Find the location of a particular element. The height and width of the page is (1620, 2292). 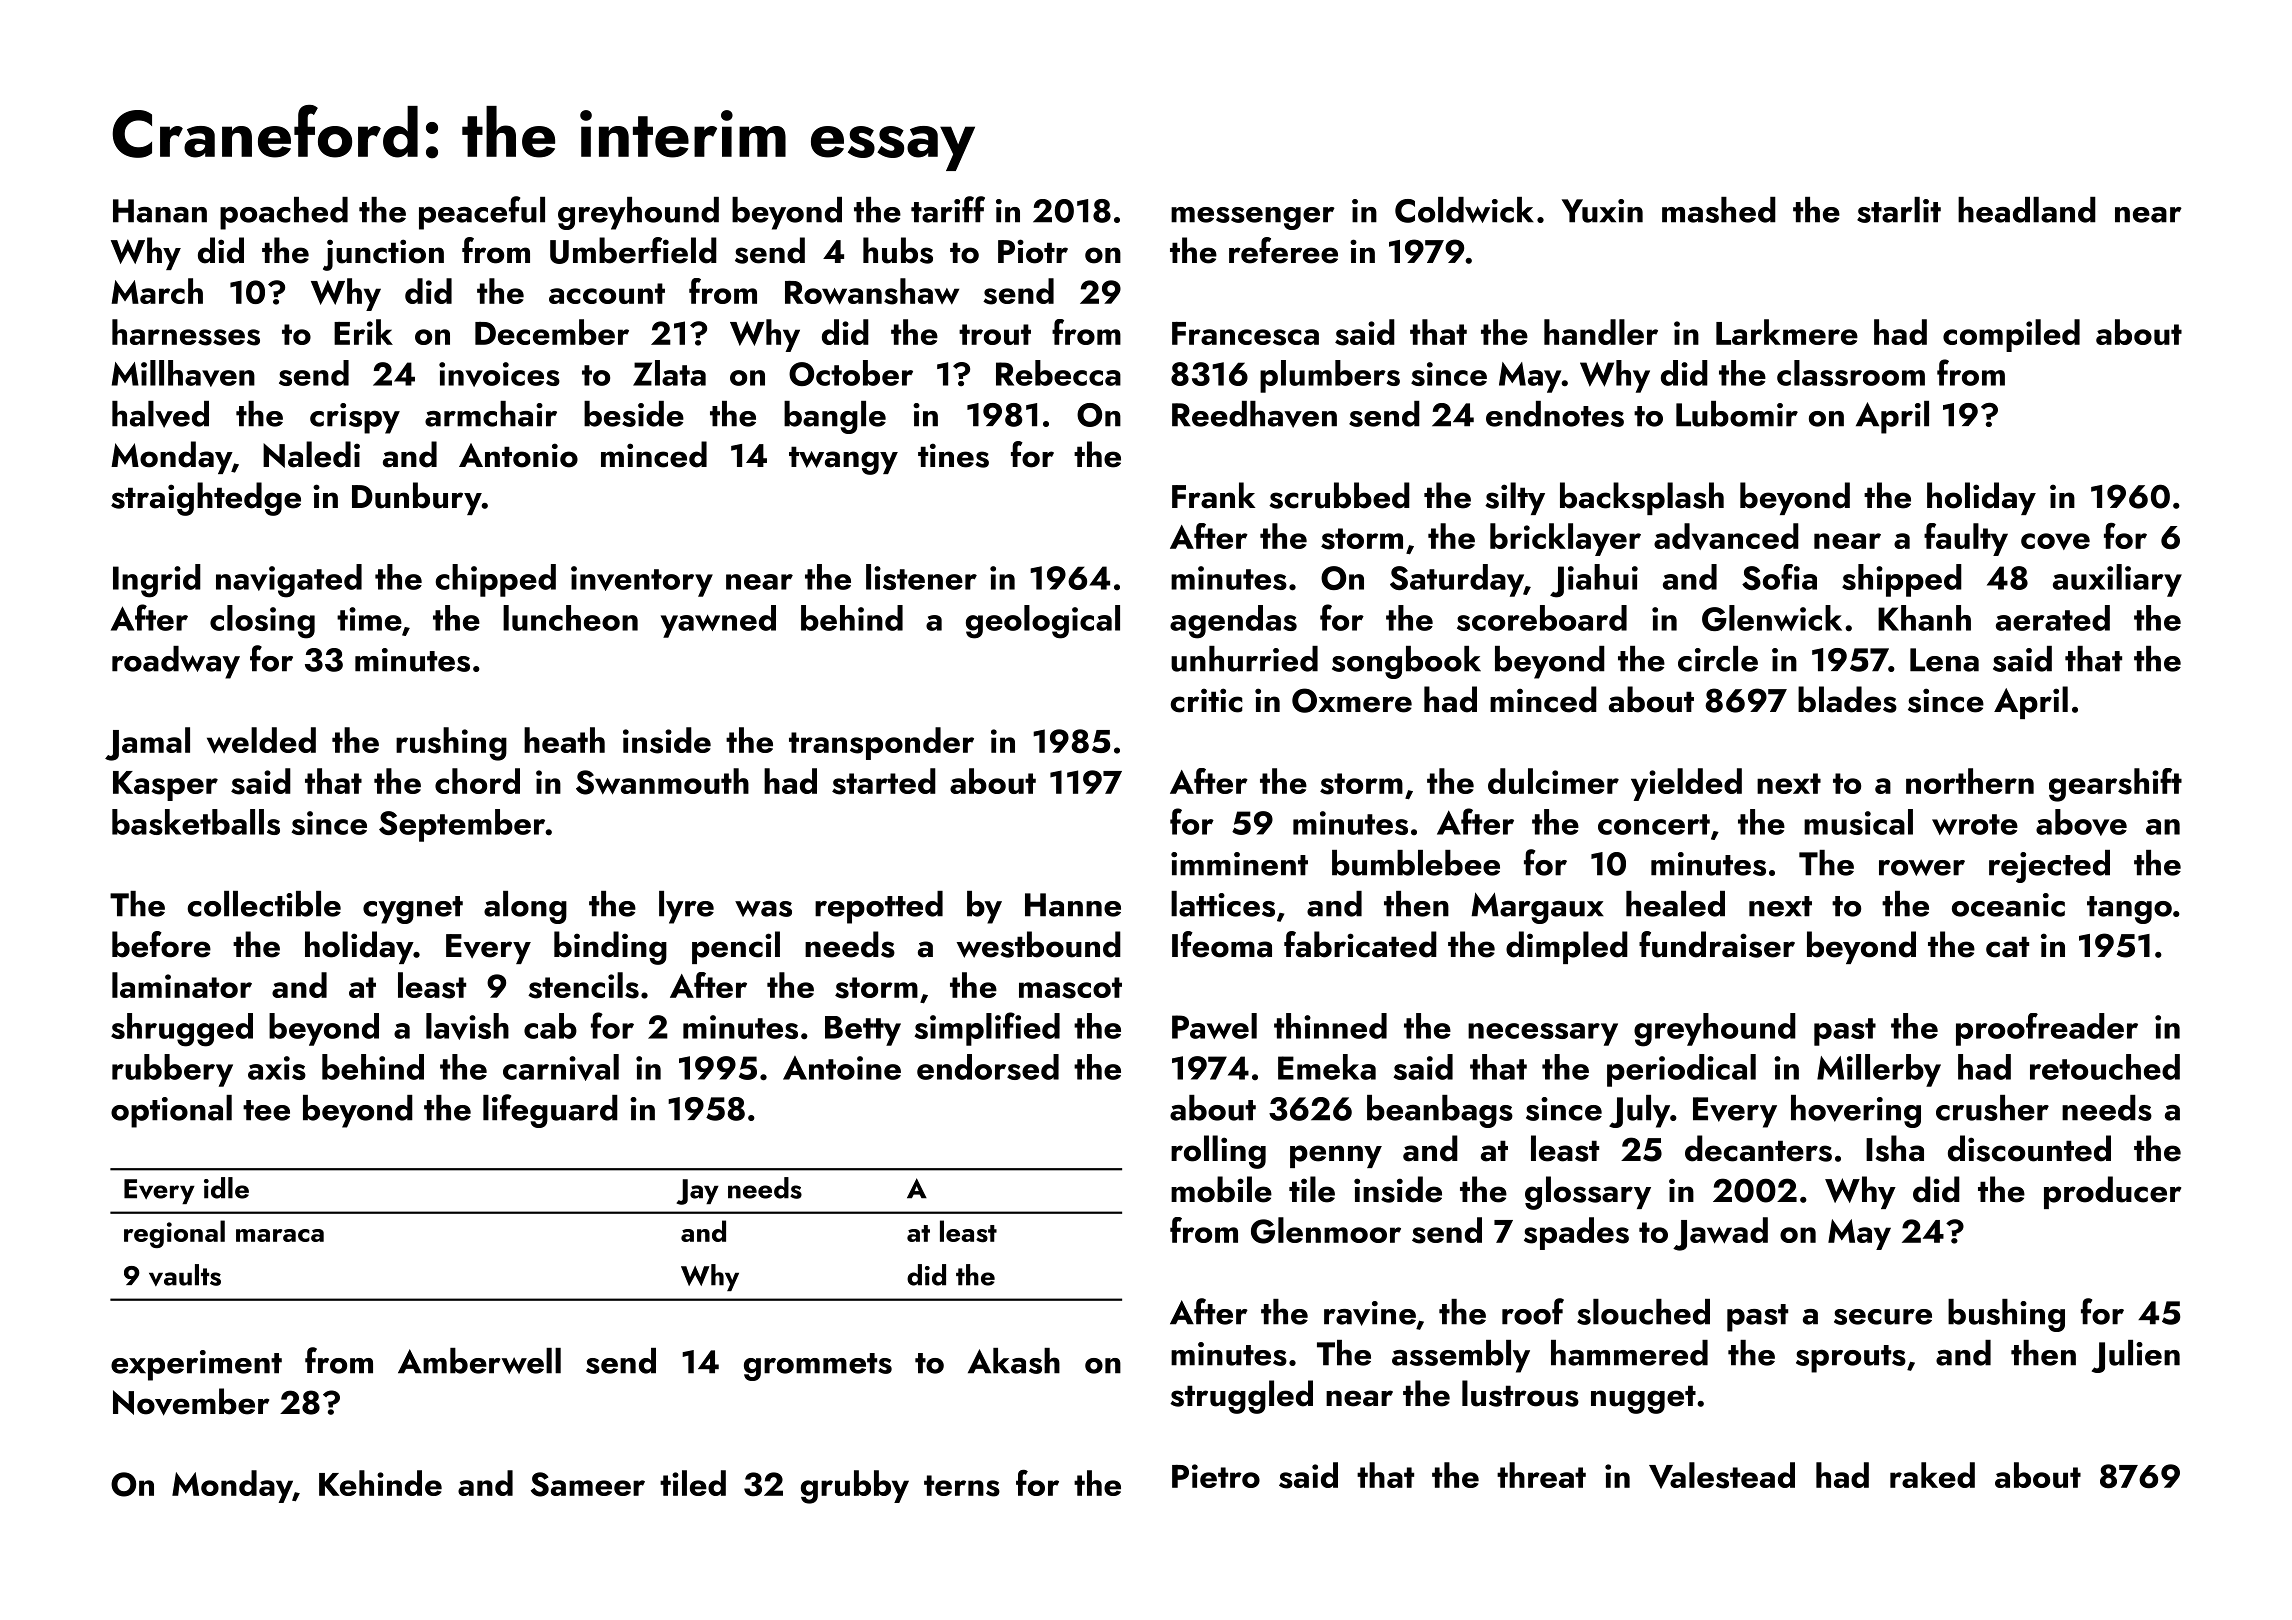

Hanan is located at coordinates (160, 211).
